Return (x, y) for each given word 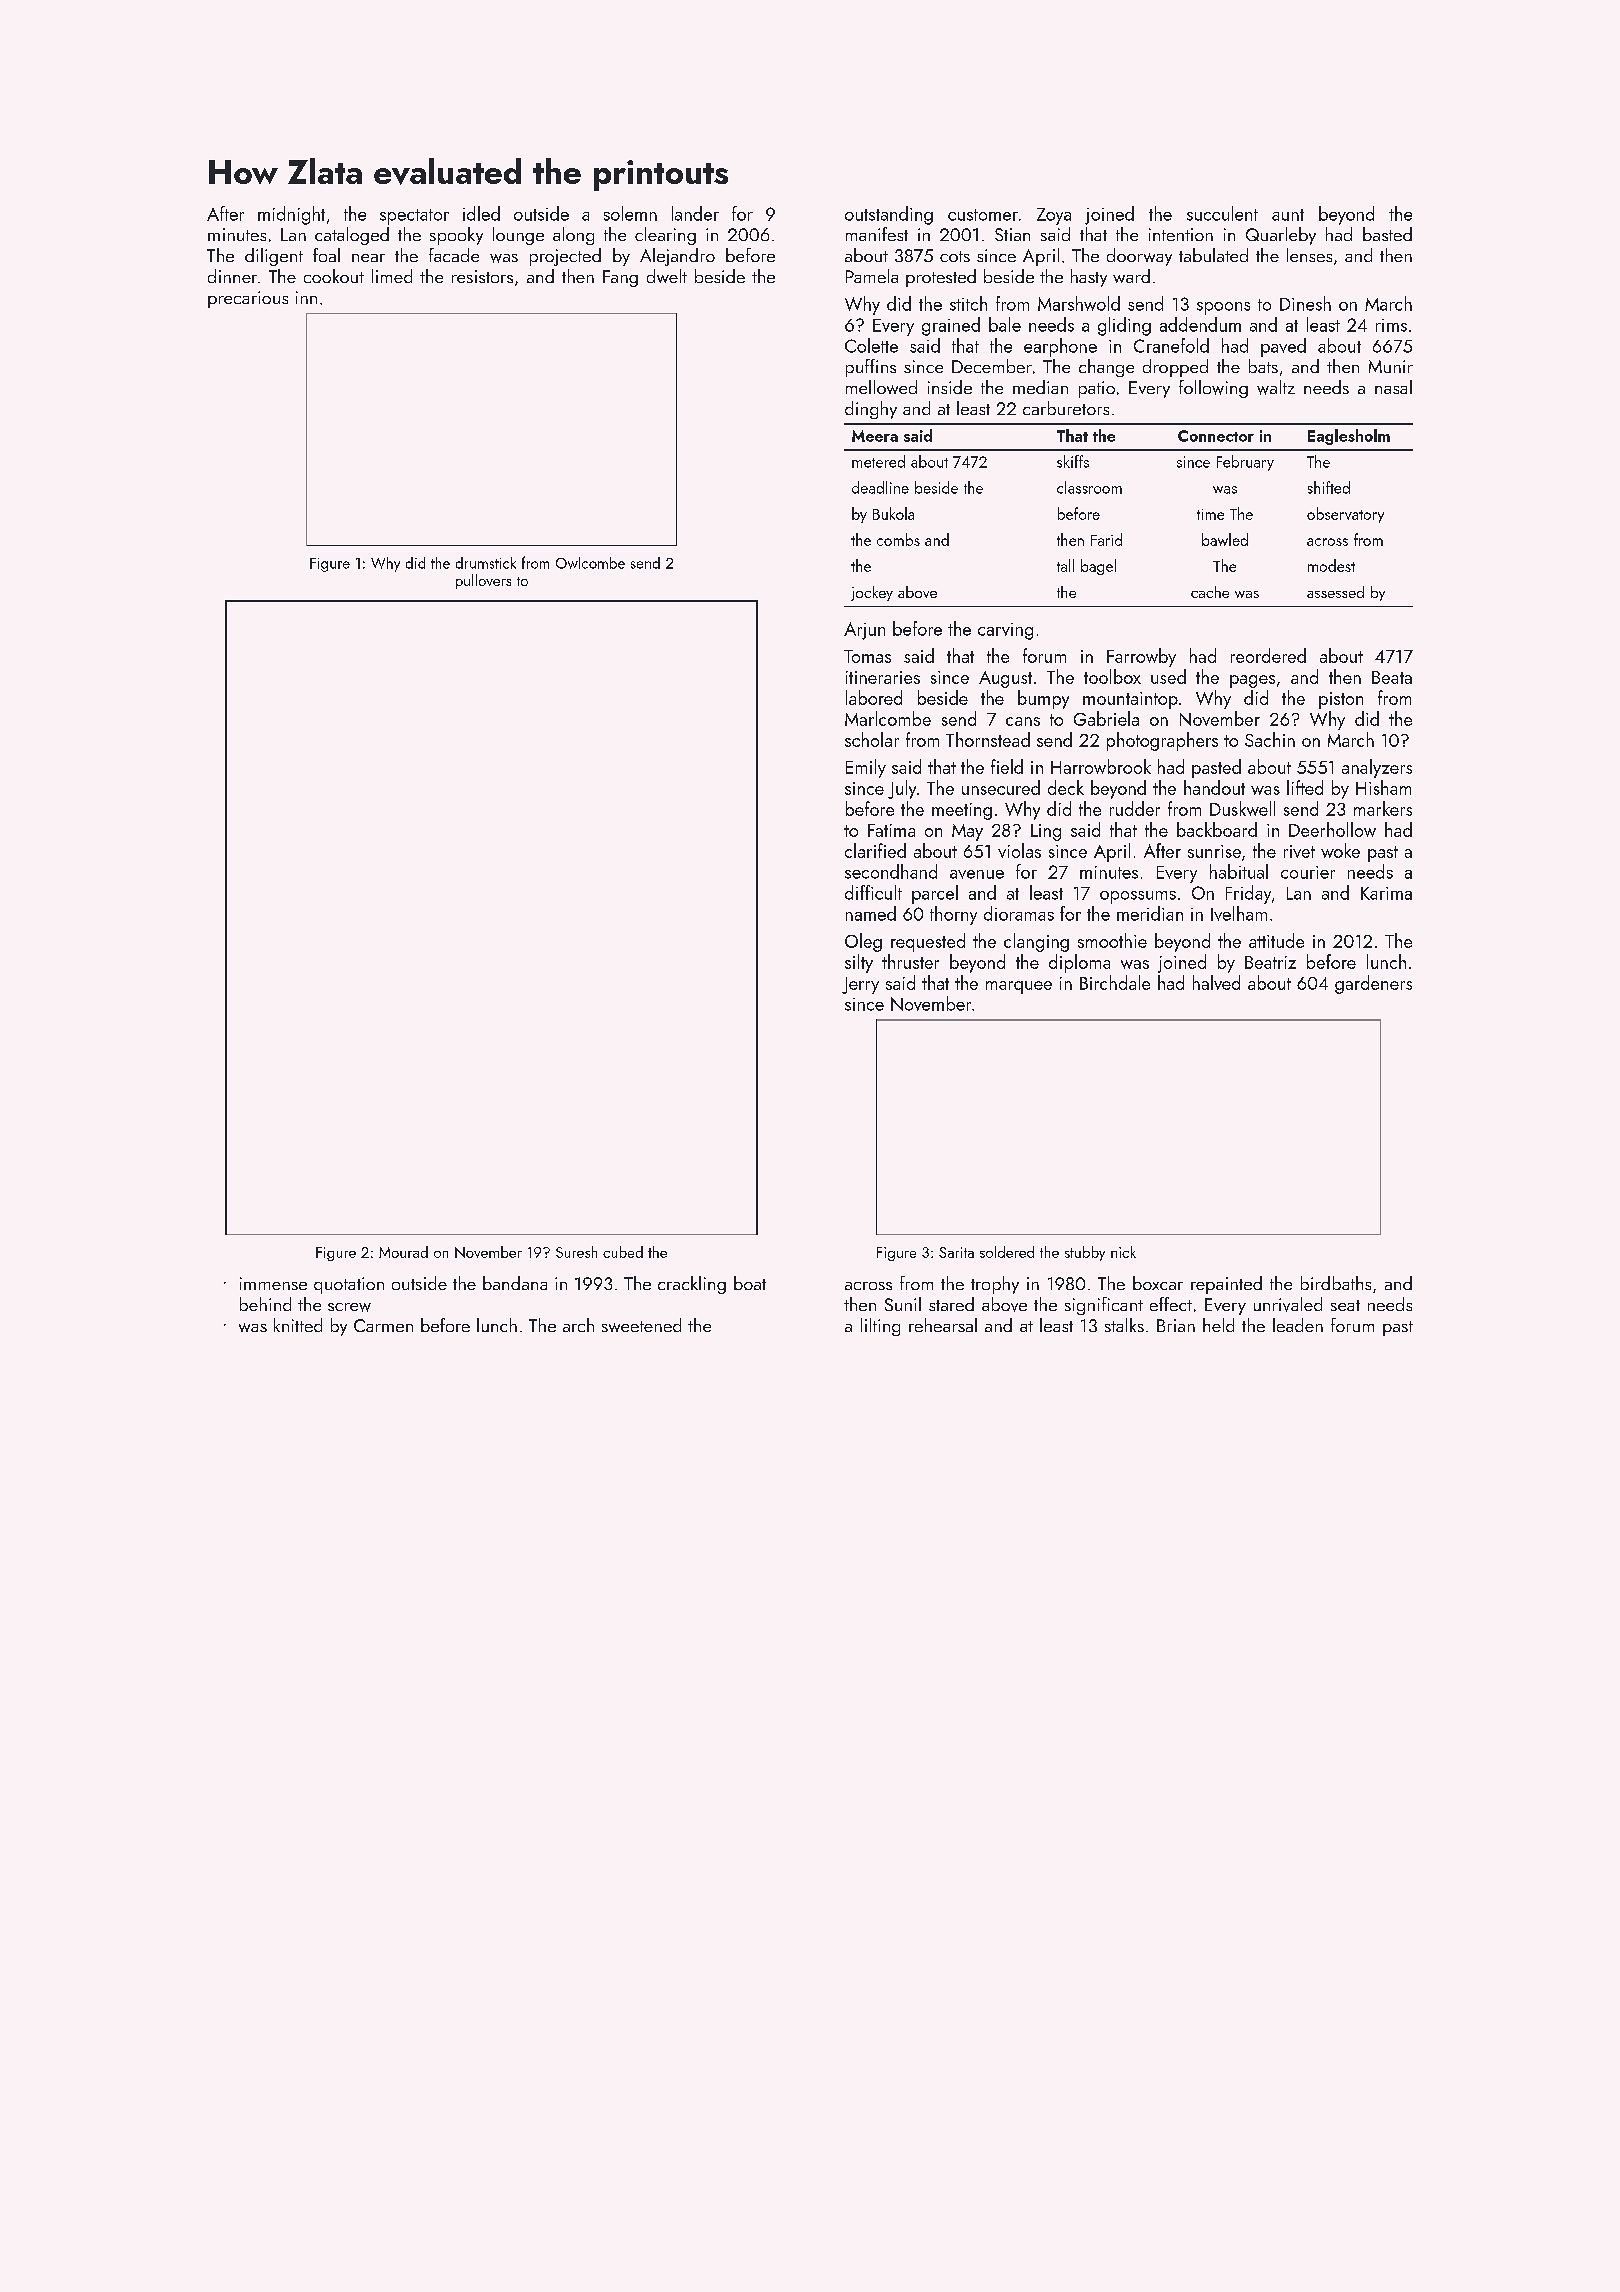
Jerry (860, 985)
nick (1123, 1252)
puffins (871, 368)
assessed (1335, 592)
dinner (232, 276)
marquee (1019, 987)
